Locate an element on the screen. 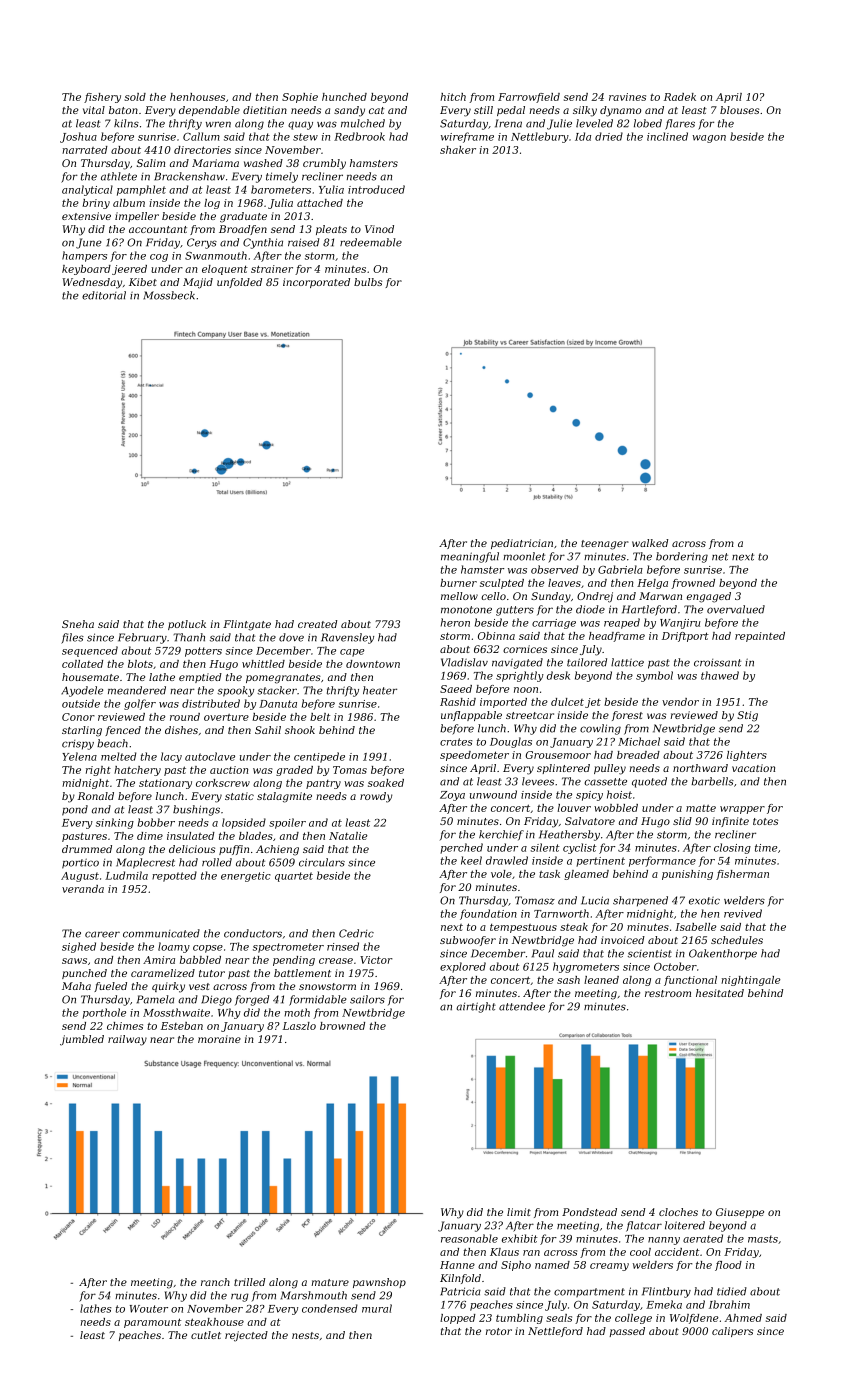 The width and height of the screenshot is (849, 1400). functional is located at coordinates (690, 981).
